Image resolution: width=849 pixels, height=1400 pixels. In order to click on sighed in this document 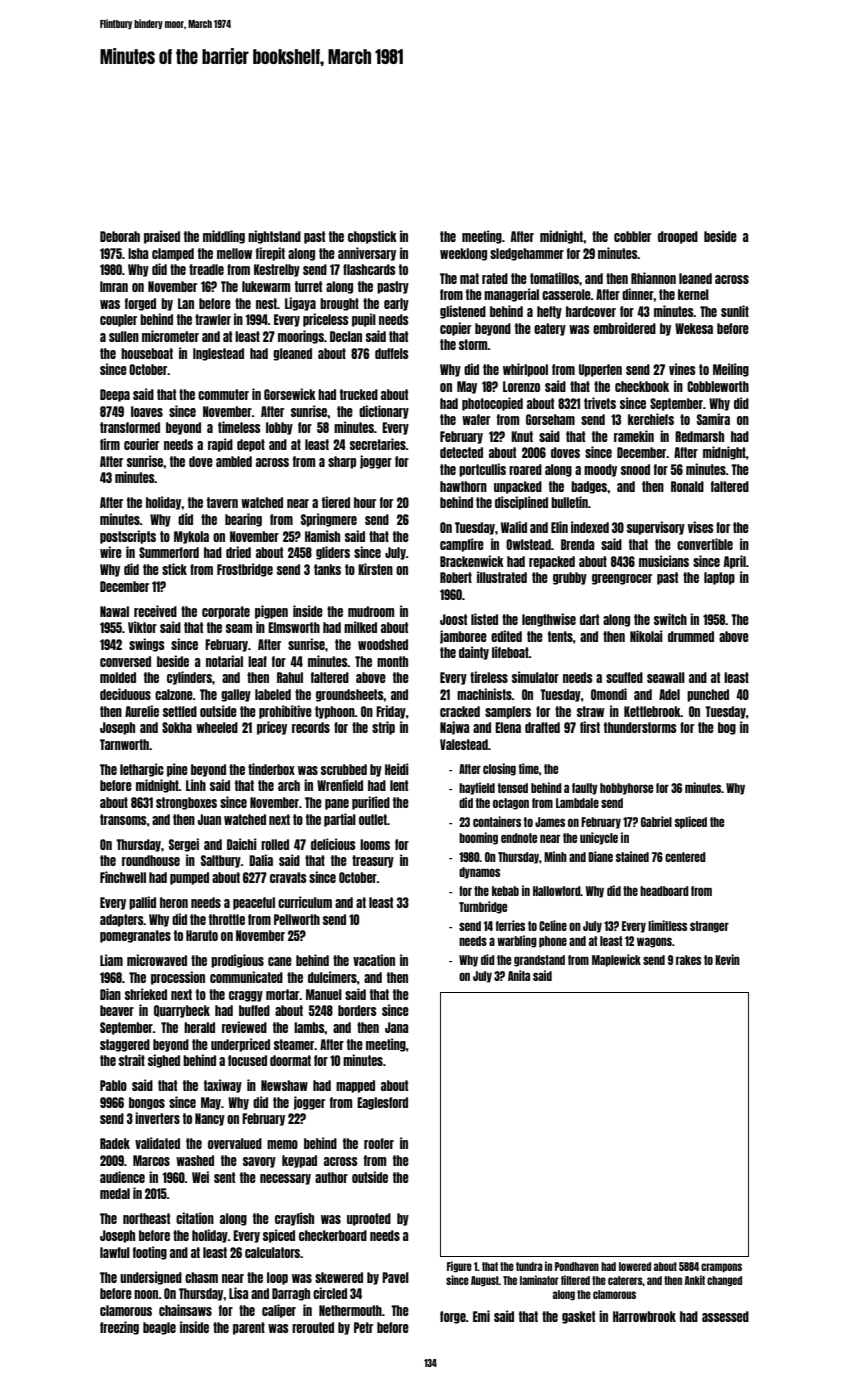, I will do `click(164, 1061)`.
